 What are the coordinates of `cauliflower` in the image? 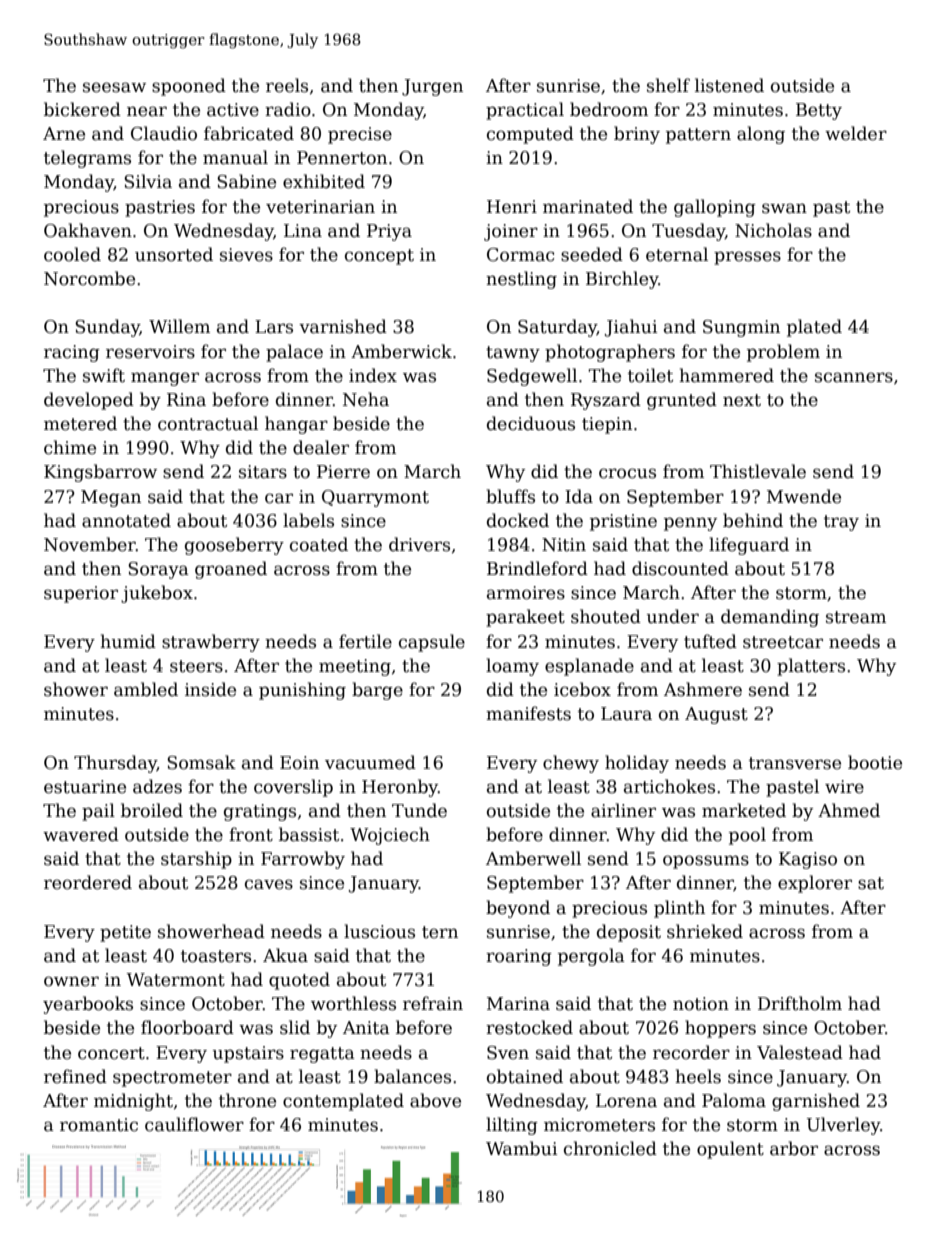 It's located at (194, 1124).
